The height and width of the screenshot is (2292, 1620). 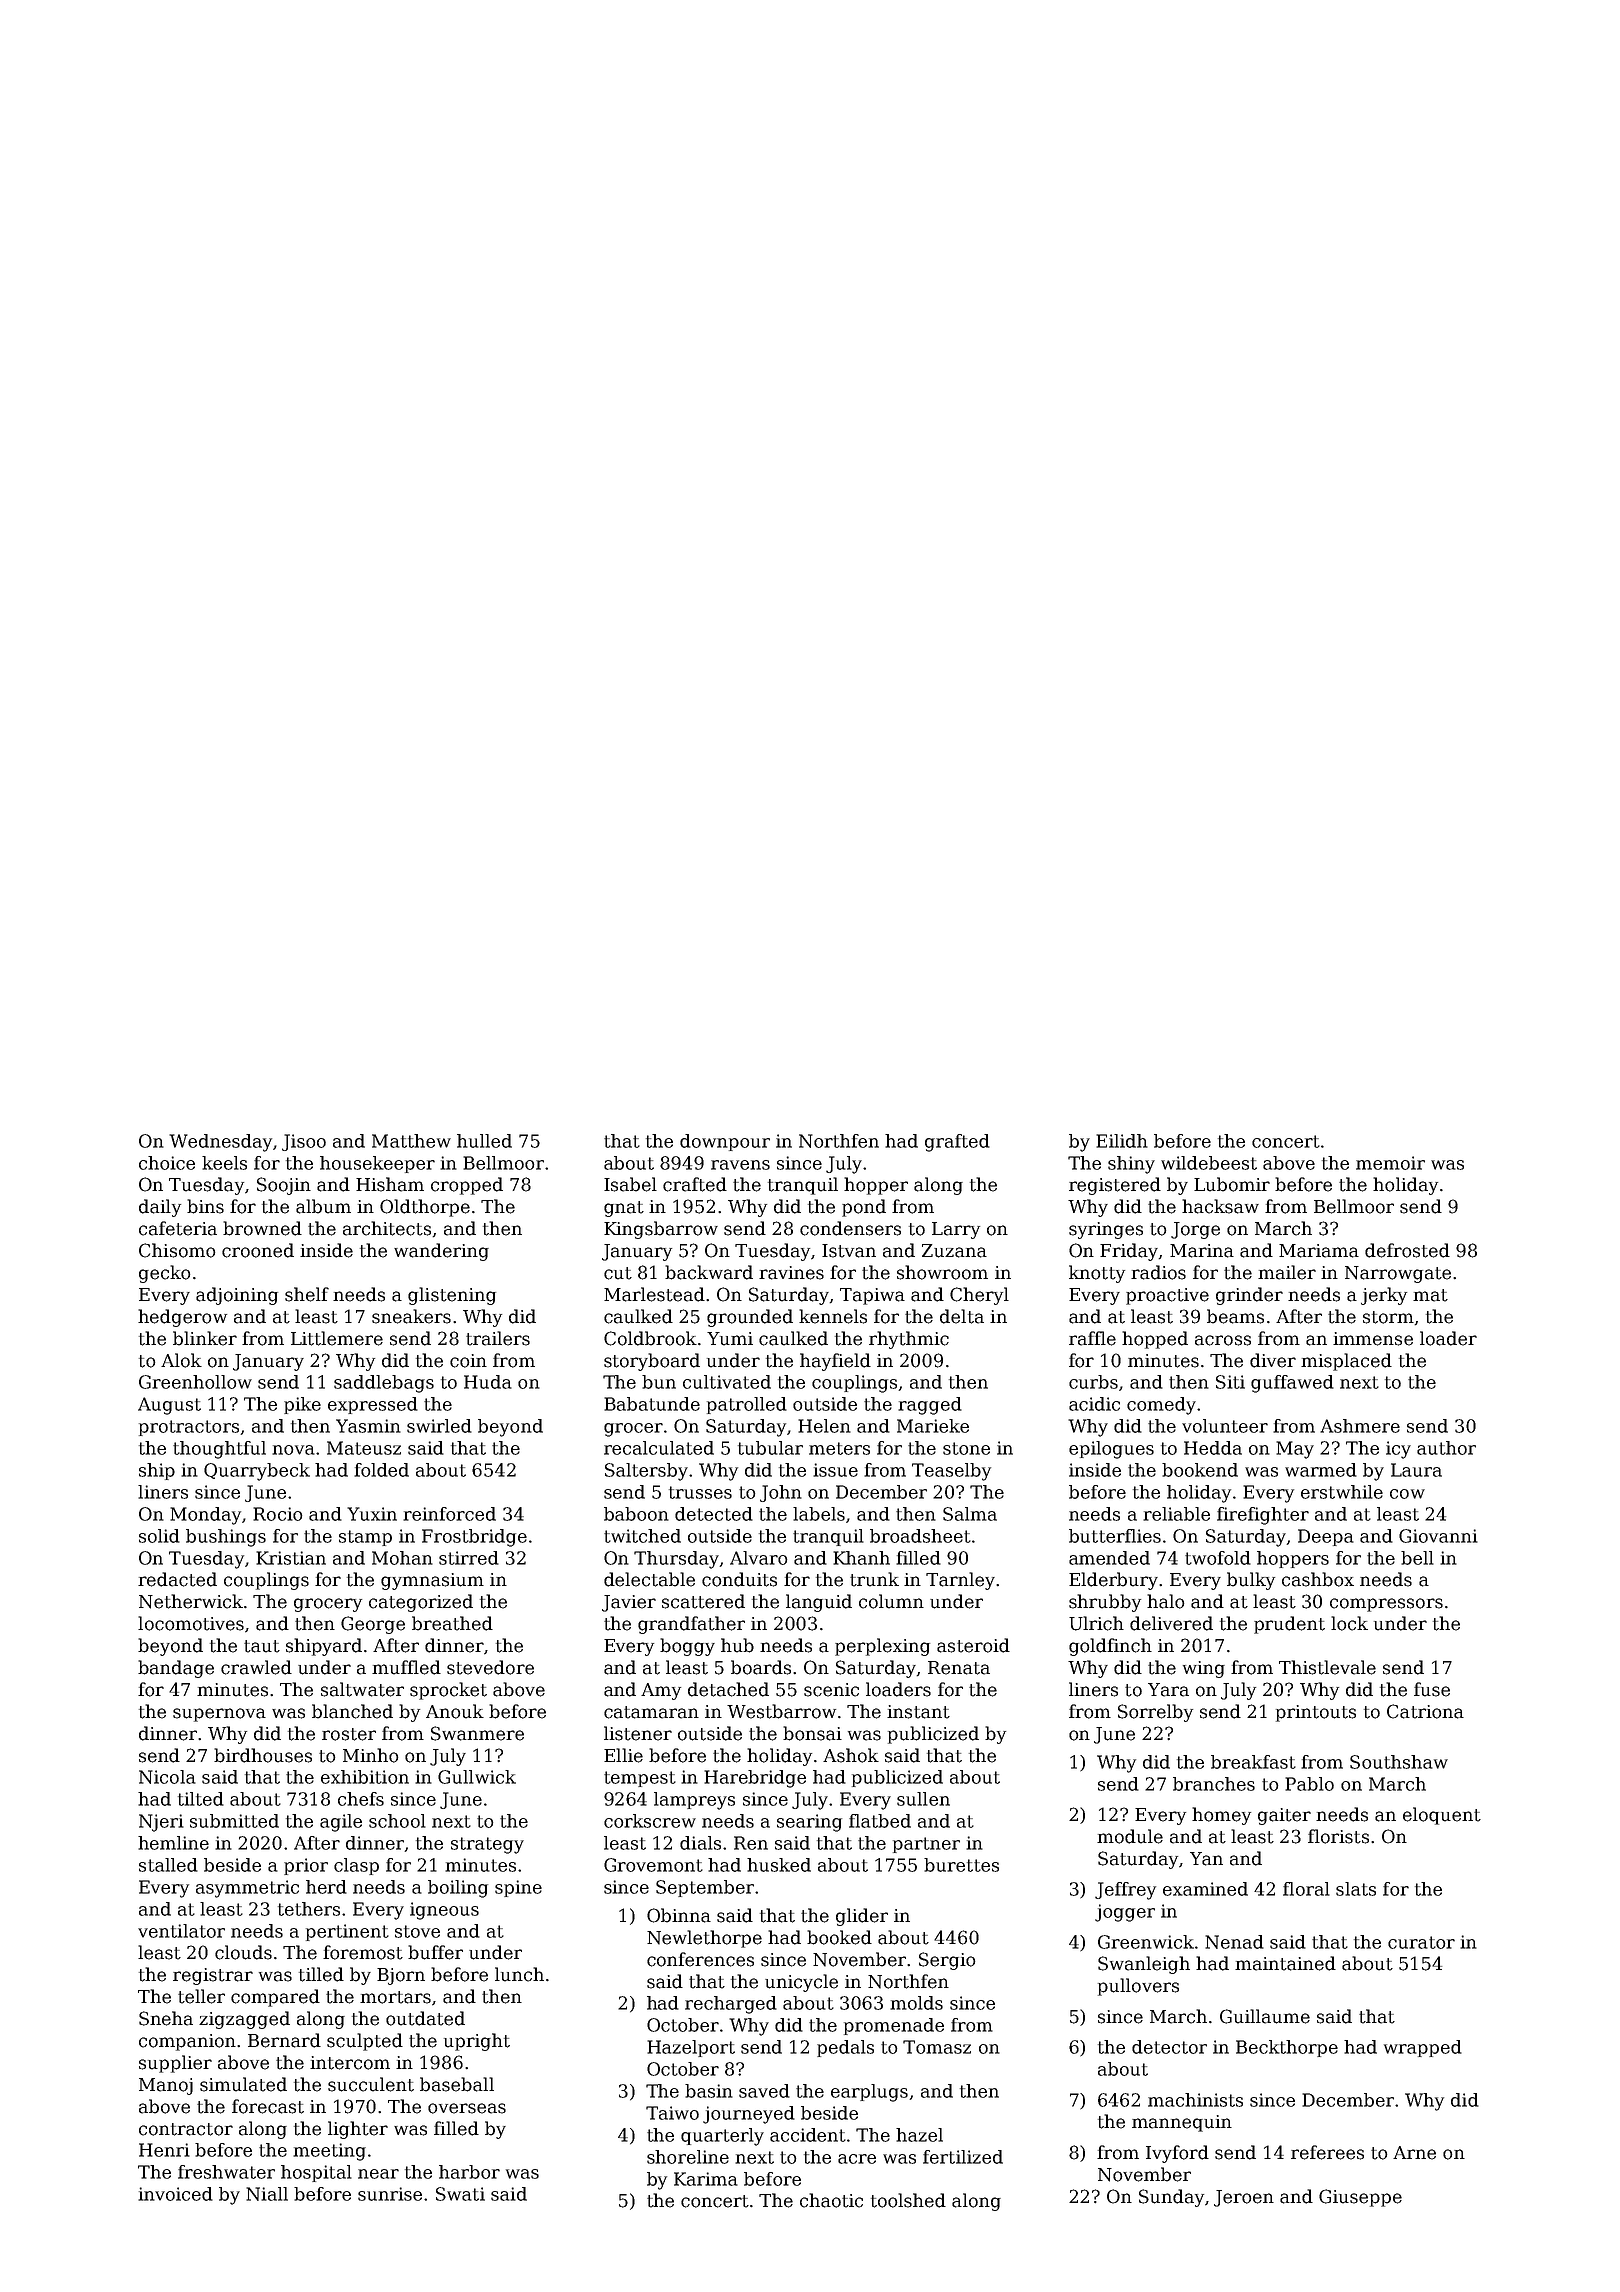 What do you see at coordinates (1289, 1625) in the screenshot?
I see `prudent` at bounding box center [1289, 1625].
